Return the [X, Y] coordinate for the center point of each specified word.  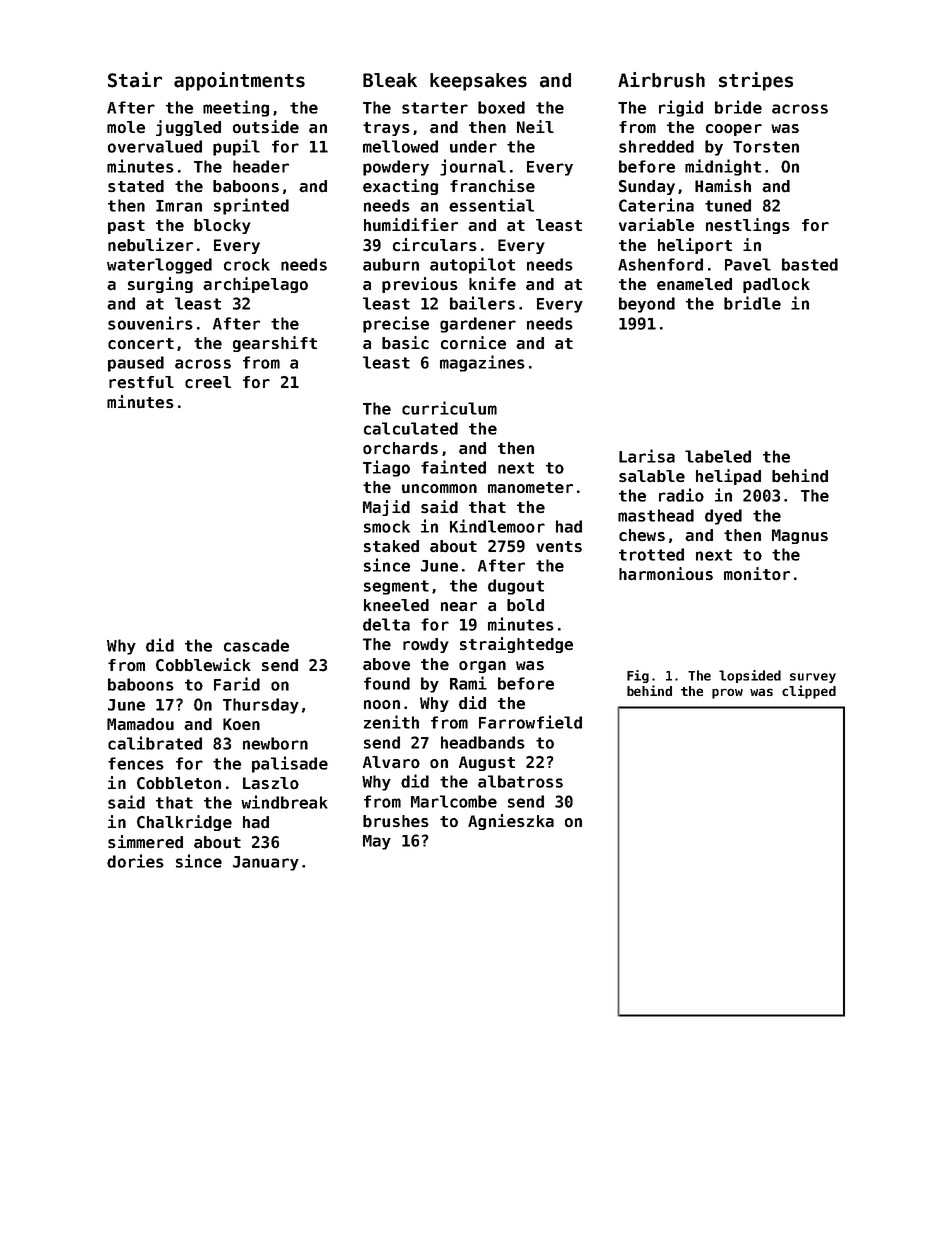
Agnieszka [511, 822]
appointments [239, 81]
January [266, 863]
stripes [756, 81]
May [377, 842]
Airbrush [661, 80]
